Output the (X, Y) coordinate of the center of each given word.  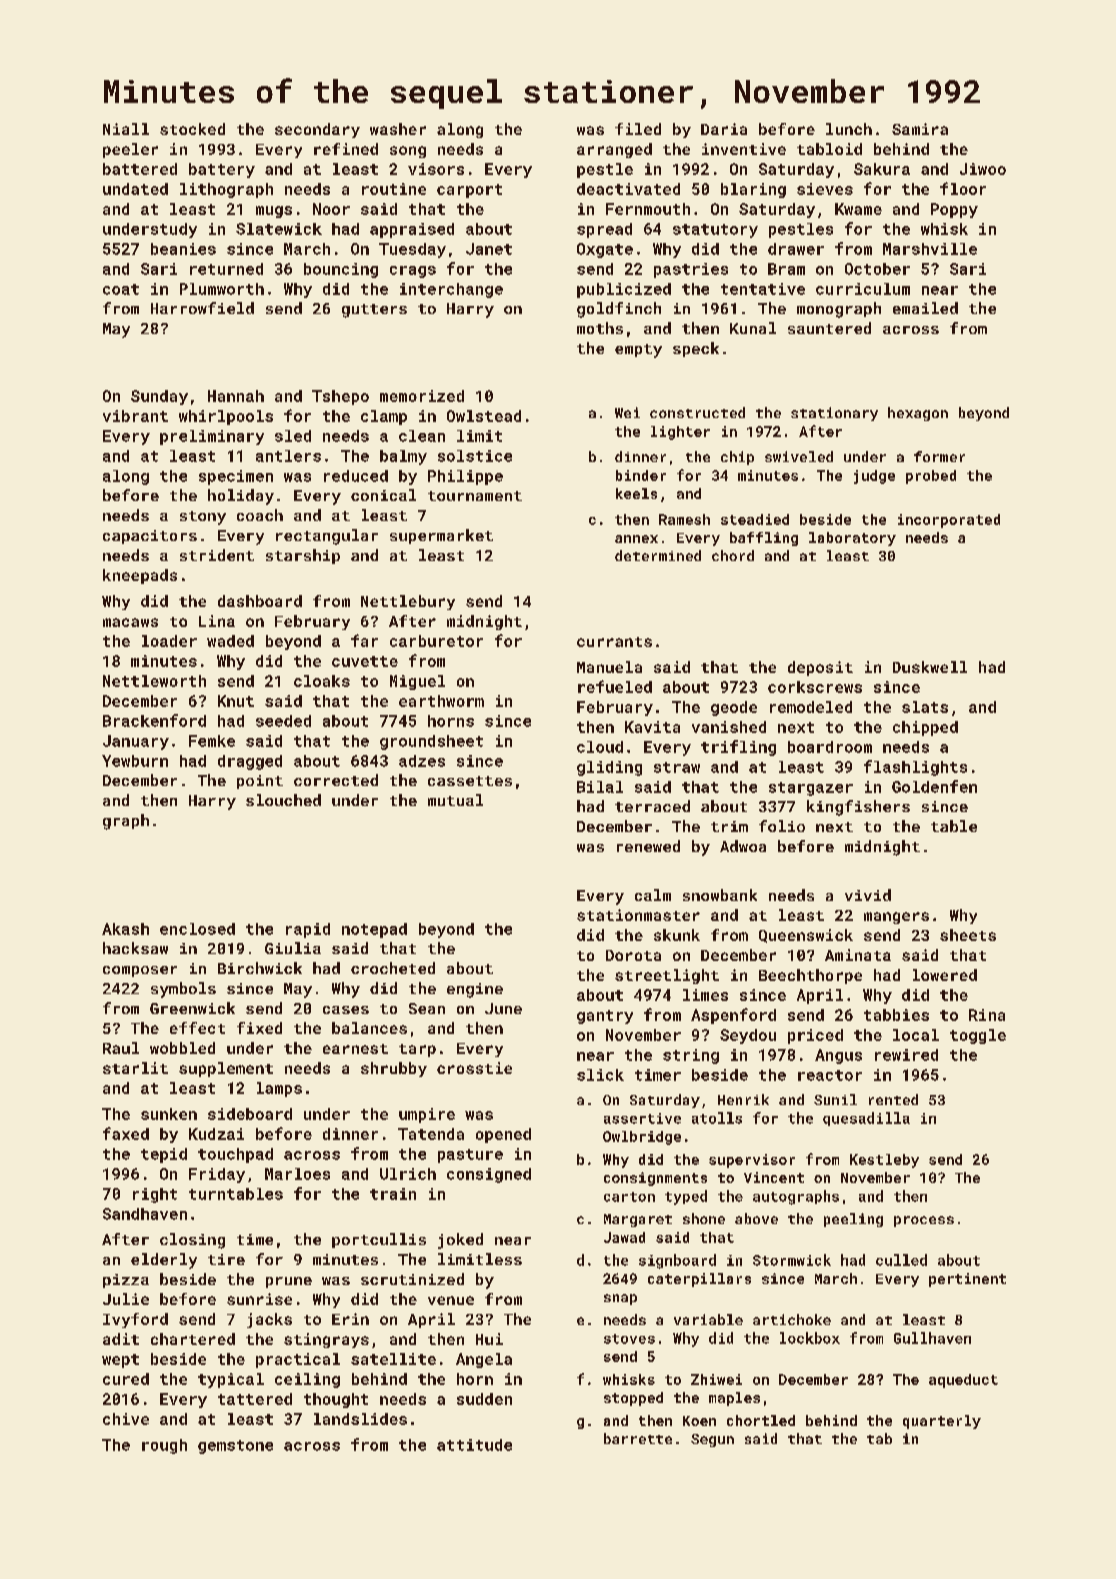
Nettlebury (408, 602)
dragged (250, 762)
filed (638, 129)
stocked (192, 129)
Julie (126, 1299)
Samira (920, 129)
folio (782, 826)
